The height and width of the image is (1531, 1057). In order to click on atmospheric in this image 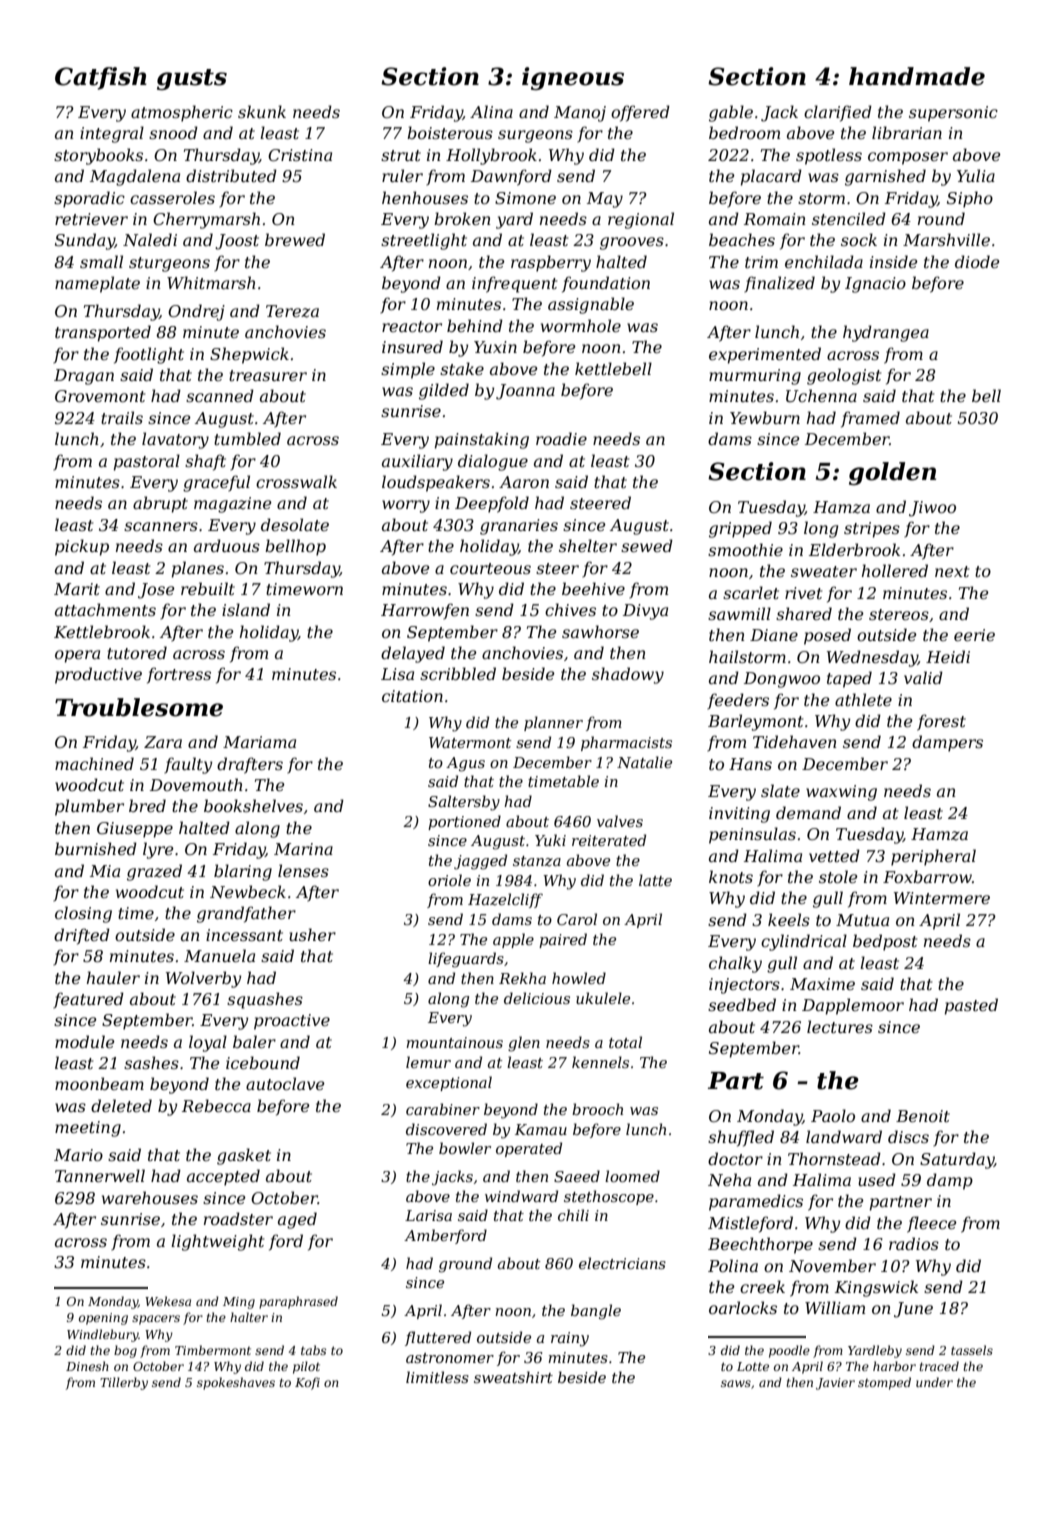, I will do `click(182, 113)`.
